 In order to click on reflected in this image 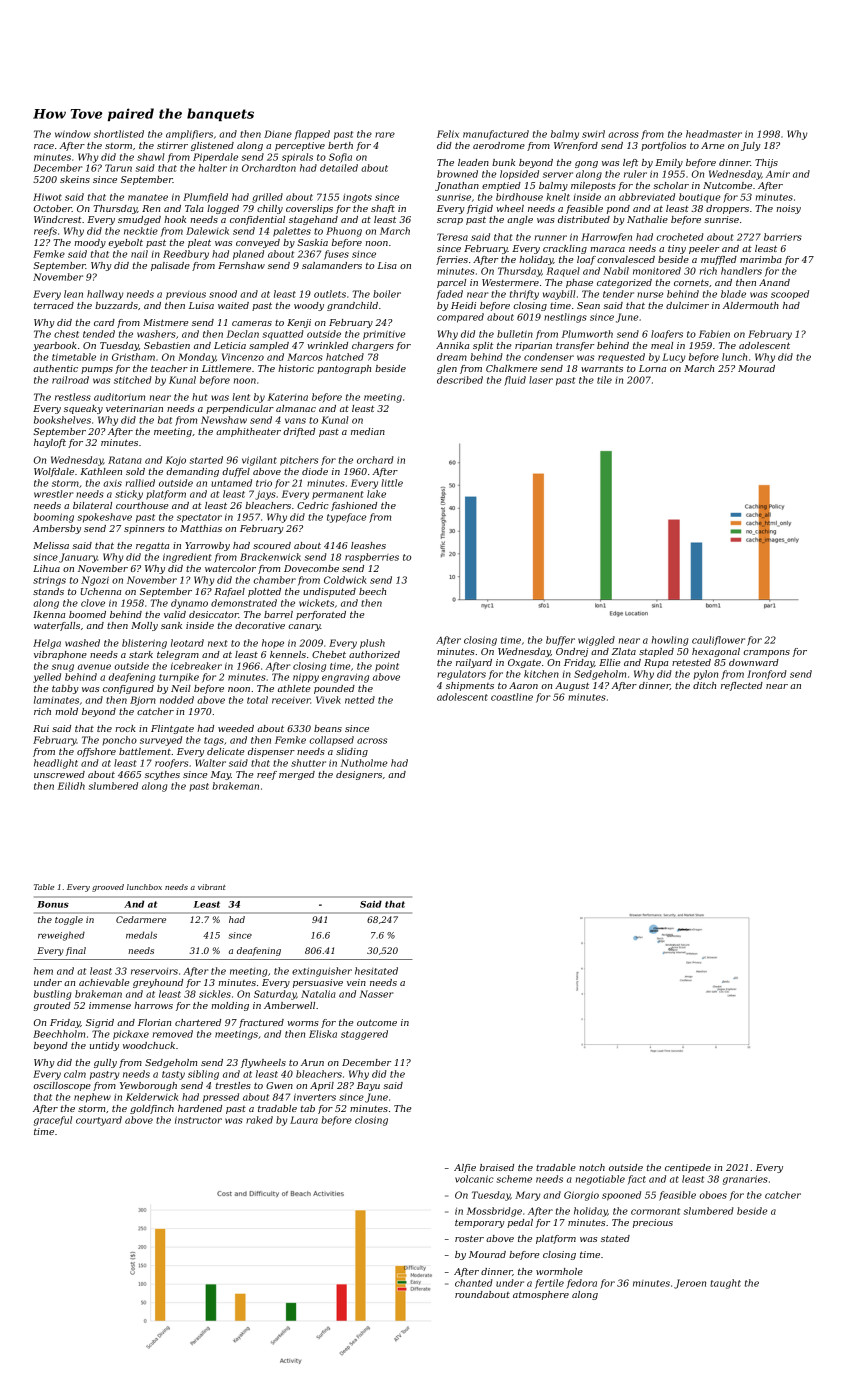, I will do `click(742, 686)`.
